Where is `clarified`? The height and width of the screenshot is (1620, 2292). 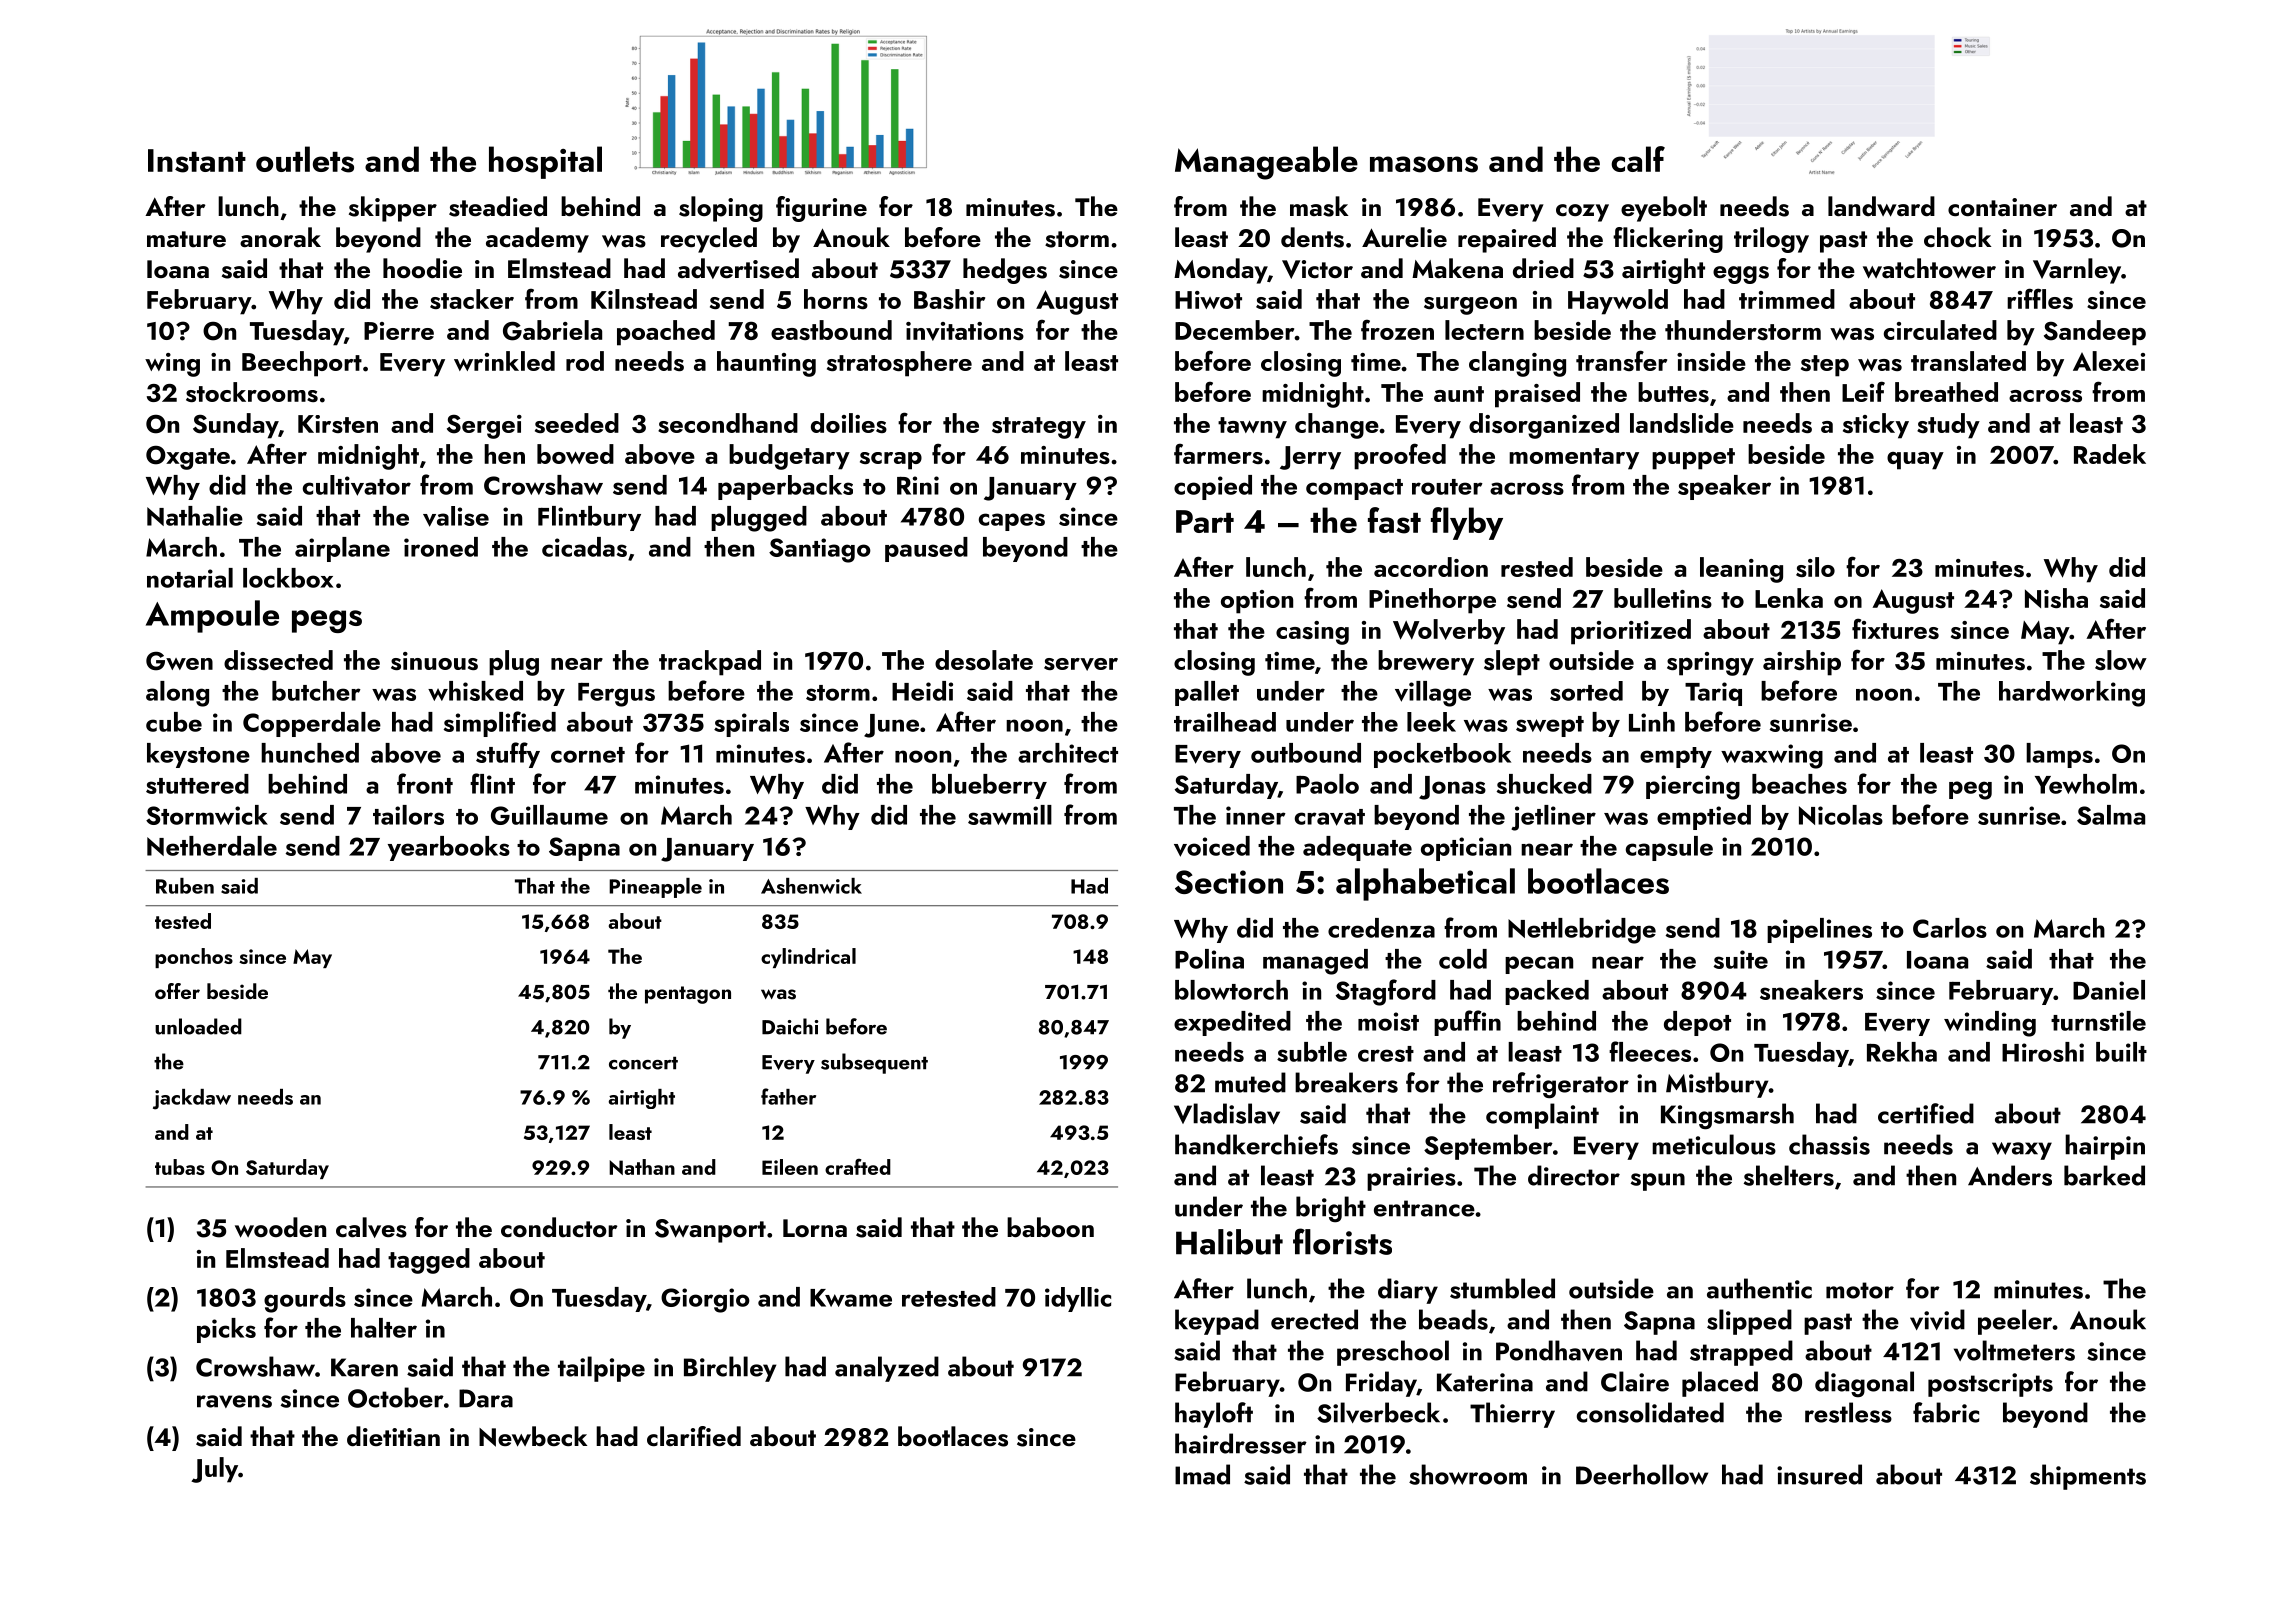
clarified is located at coordinates (694, 1436).
